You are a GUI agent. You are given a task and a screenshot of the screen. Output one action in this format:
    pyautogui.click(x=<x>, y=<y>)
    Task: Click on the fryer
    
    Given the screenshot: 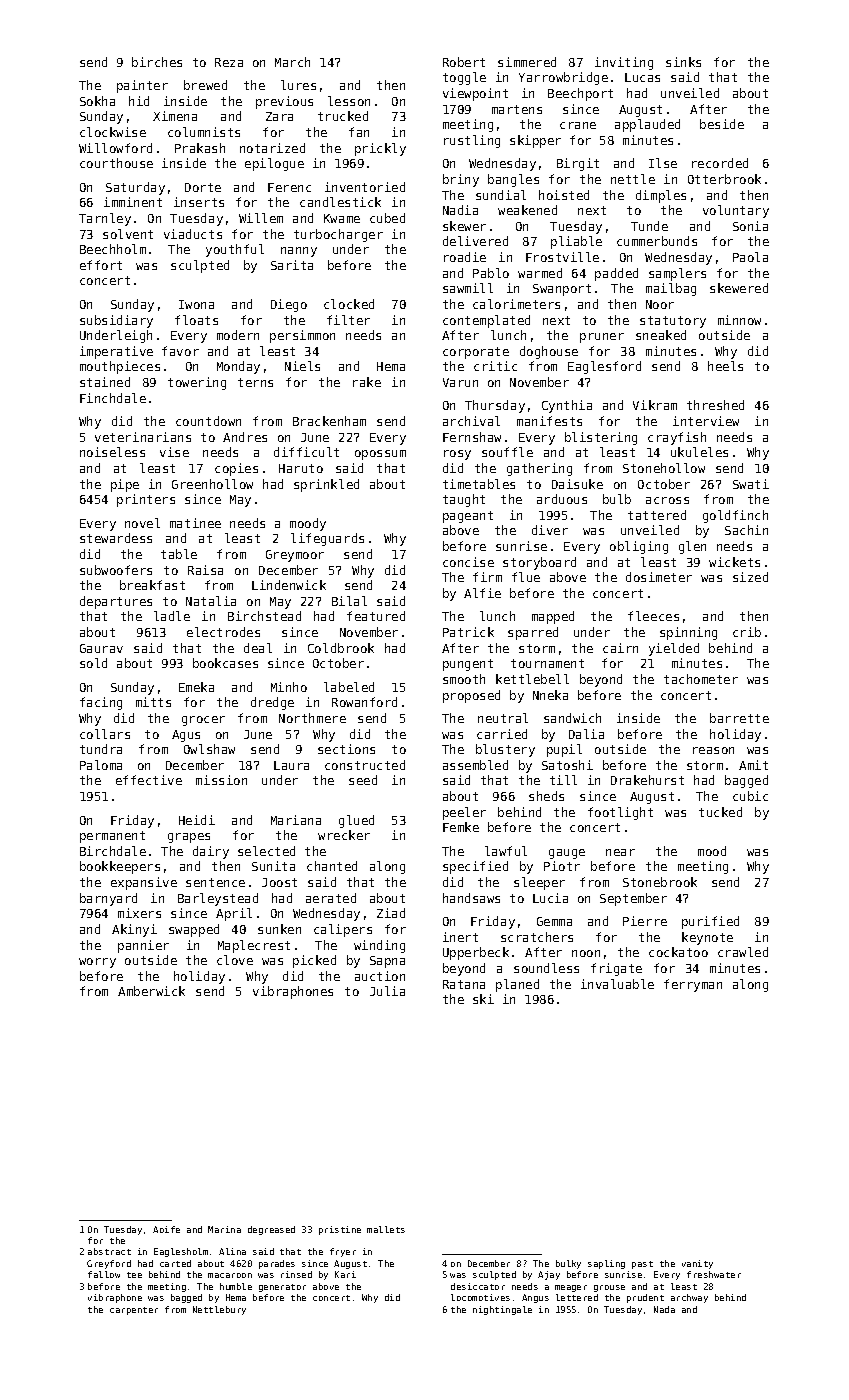 What is the action you would take?
    pyautogui.click(x=343, y=1252)
